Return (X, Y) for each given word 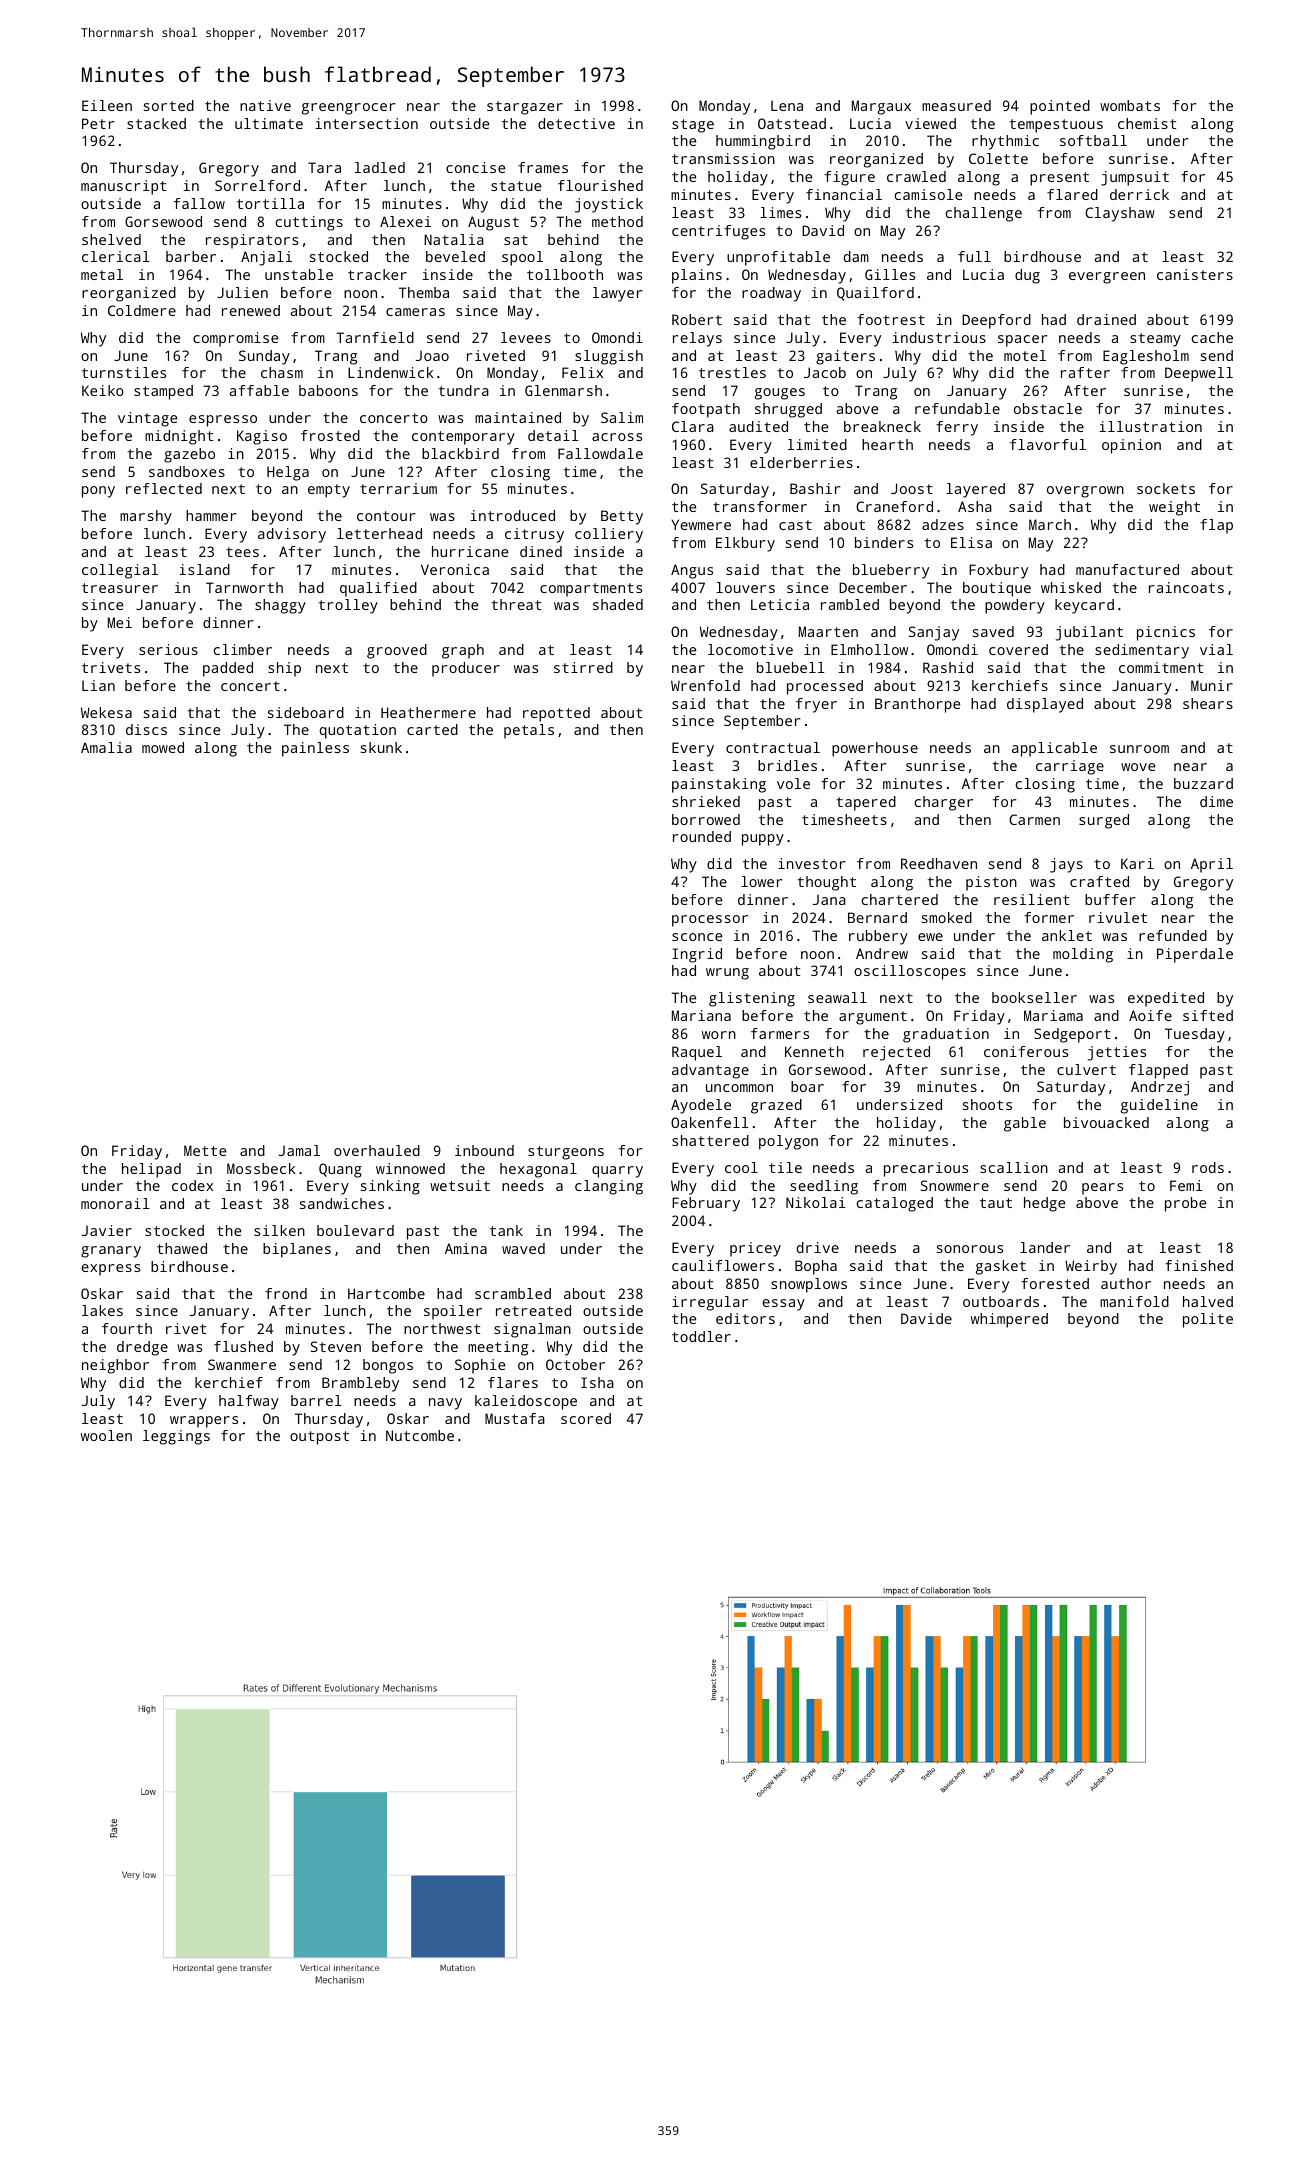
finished (1199, 1265)
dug (1027, 276)
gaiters (845, 357)
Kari (1137, 863)
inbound (484, 1150)
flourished (600, 185)
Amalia (106, 747)
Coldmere (142, 310)
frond (286, 1293)
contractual (773, 747)
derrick (1139, 194)
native (265, 105)
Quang (340, 1170)
